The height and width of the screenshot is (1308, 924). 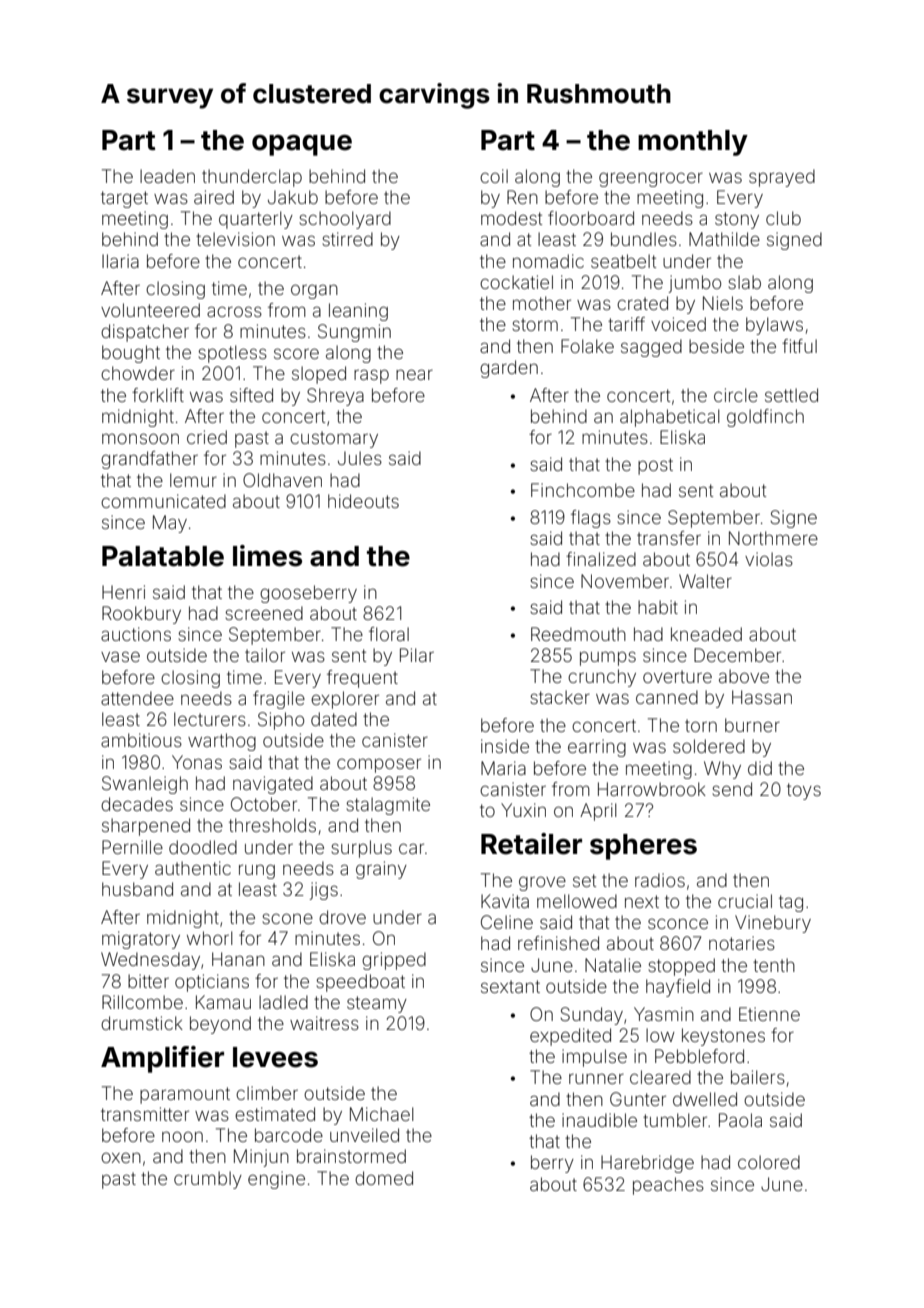 What do you see at coordinates (570, 1037) in the screenshot?
I see `expedited` at bounding box center [570, 1037].
